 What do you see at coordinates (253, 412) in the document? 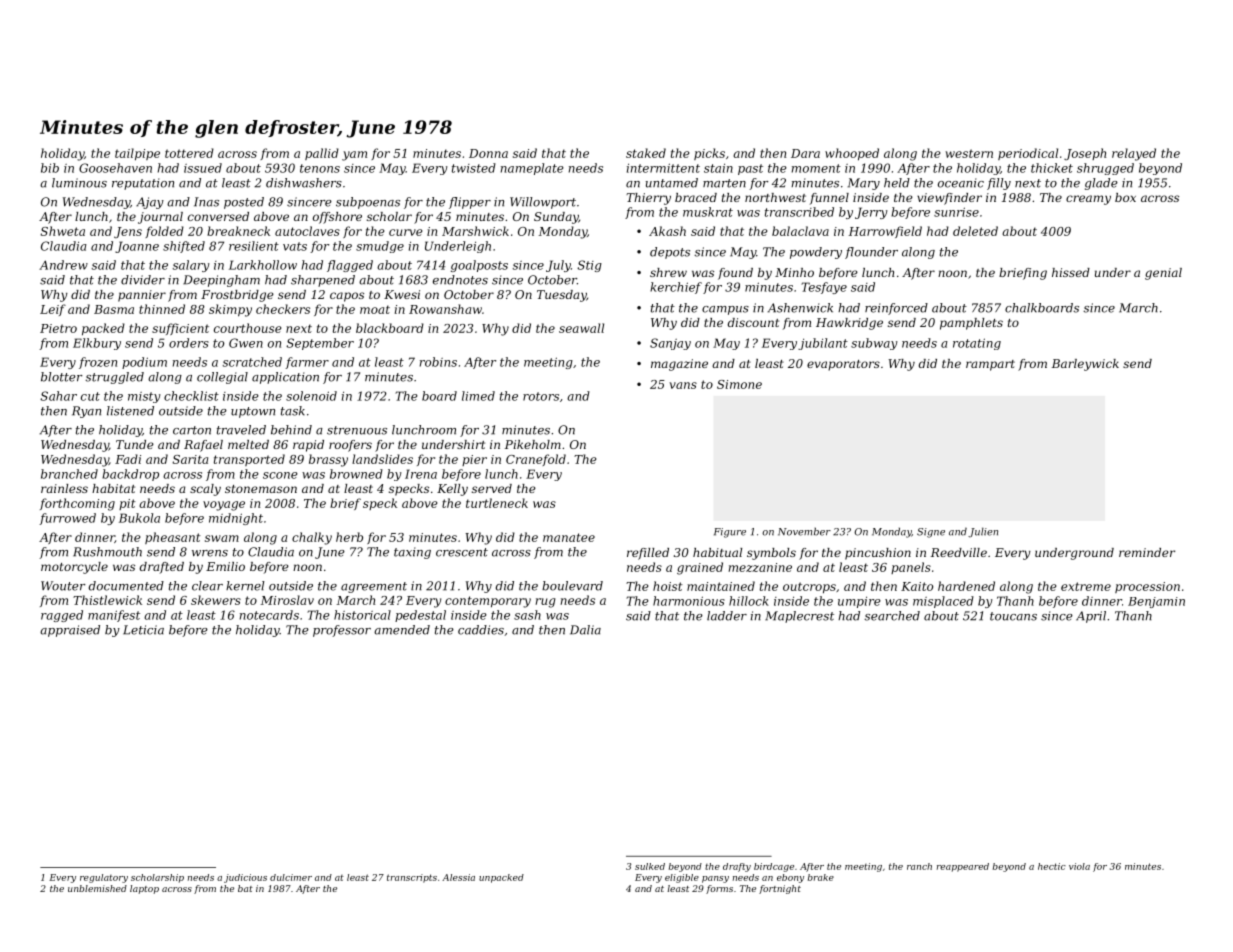
I see `uptown` at bounding box center [253, 412].
